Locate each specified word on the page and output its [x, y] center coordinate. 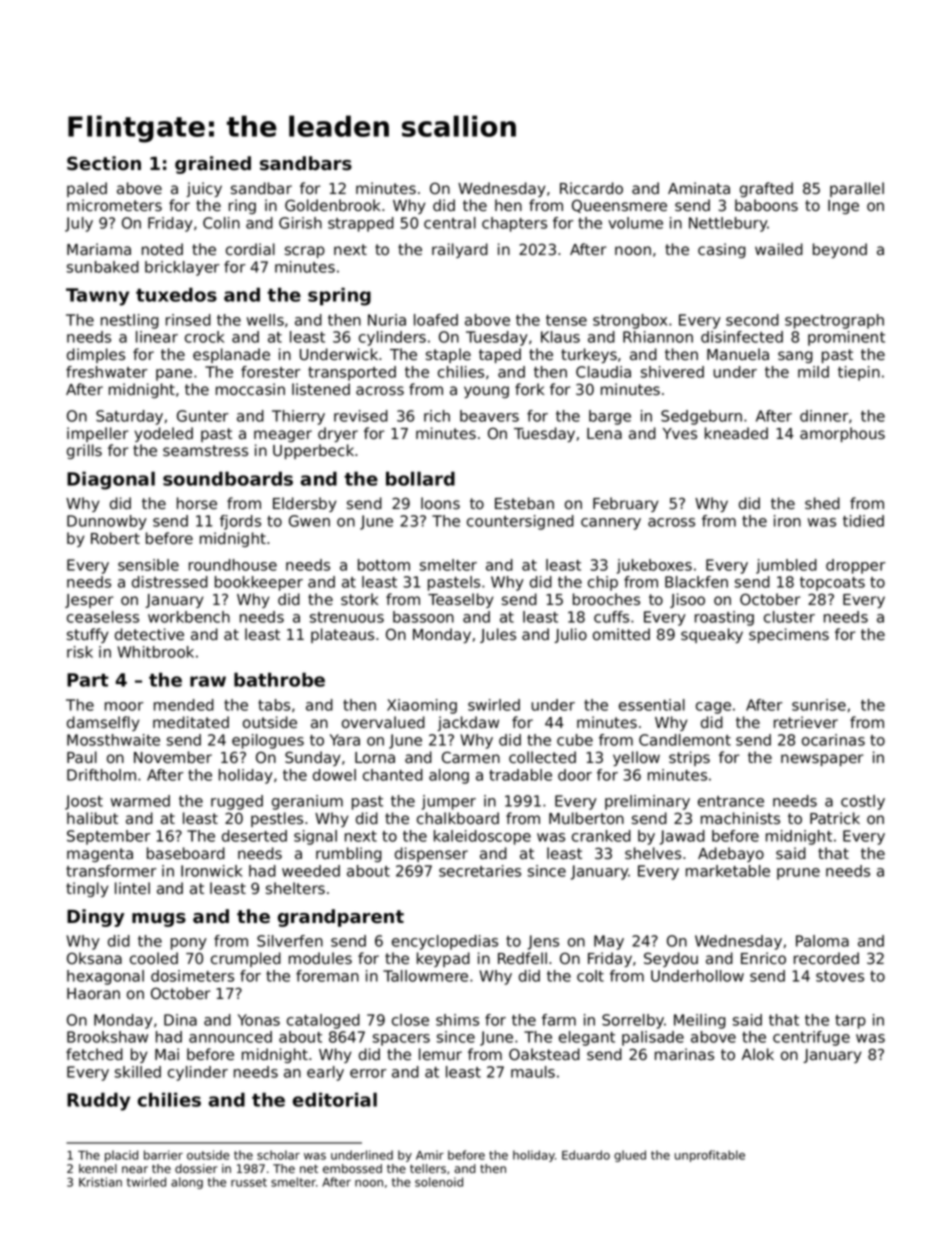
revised [361, 416]
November [173, 757]
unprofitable [710, 1156]
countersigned [520, 522]
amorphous [842, 434]
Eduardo [586, 1155]
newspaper [822, 760]
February [625, 504]
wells [265, 320]
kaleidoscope [482, 837]
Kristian [100, 1182]
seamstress [205, 451]
